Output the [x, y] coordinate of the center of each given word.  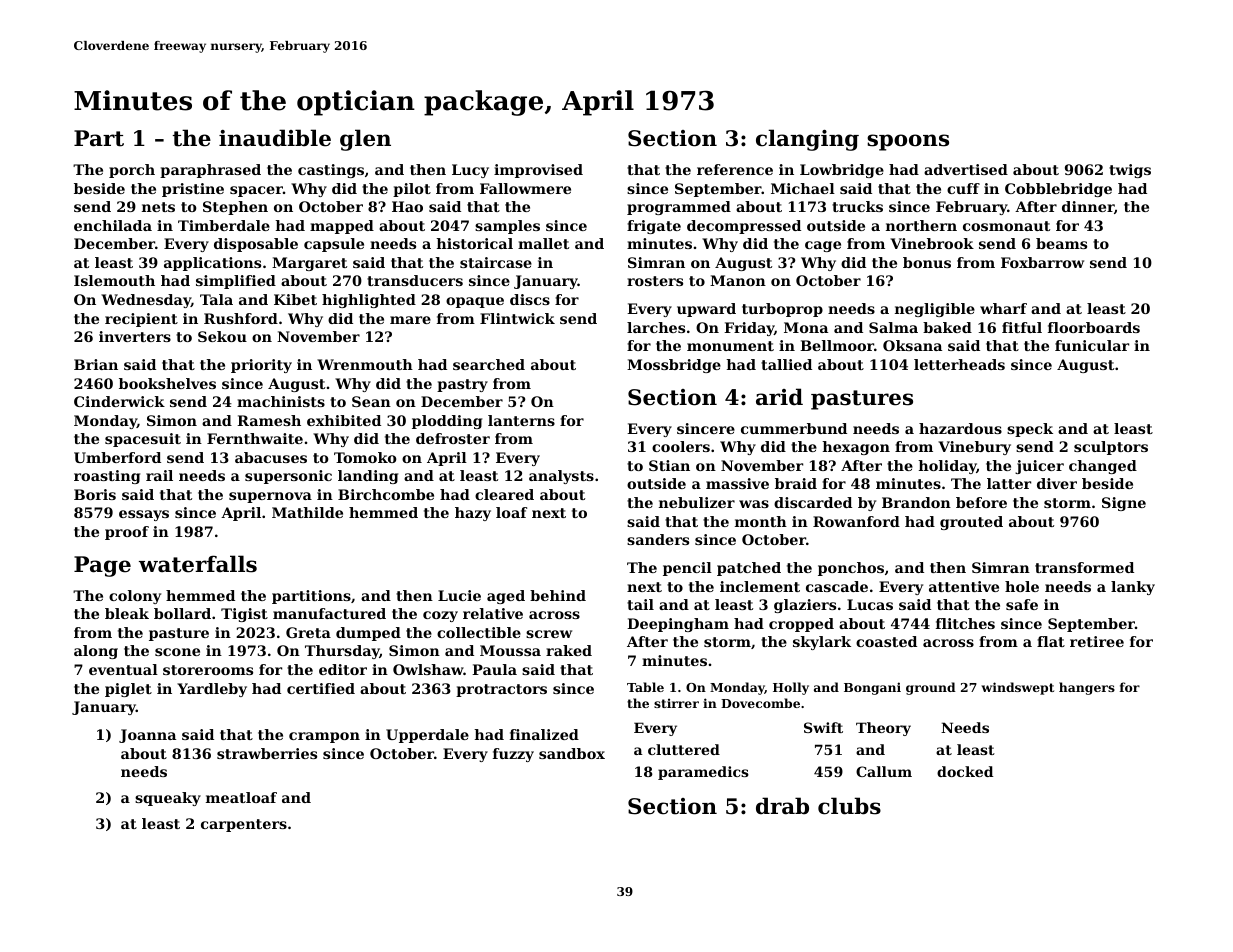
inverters [135, 336]
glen [365, 140]
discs [530, 299]
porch [132, 171]
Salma [893, 327]
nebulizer [697, 502]
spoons [908, 142]
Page [102, 566]
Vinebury [974, 448]
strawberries [267, 753]
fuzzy [513, 755]
